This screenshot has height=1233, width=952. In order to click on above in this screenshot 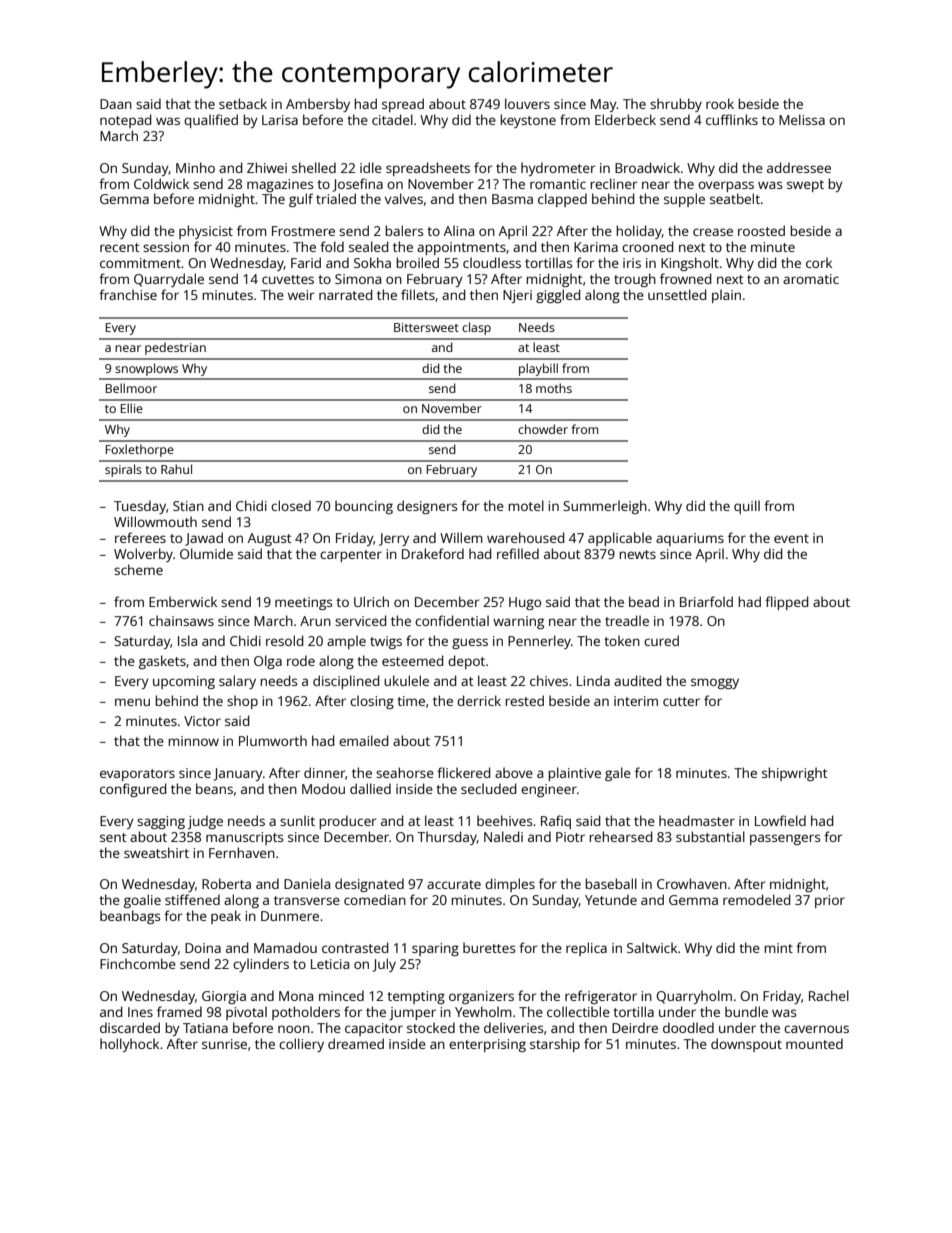, I will do `click(514, 772)`.
